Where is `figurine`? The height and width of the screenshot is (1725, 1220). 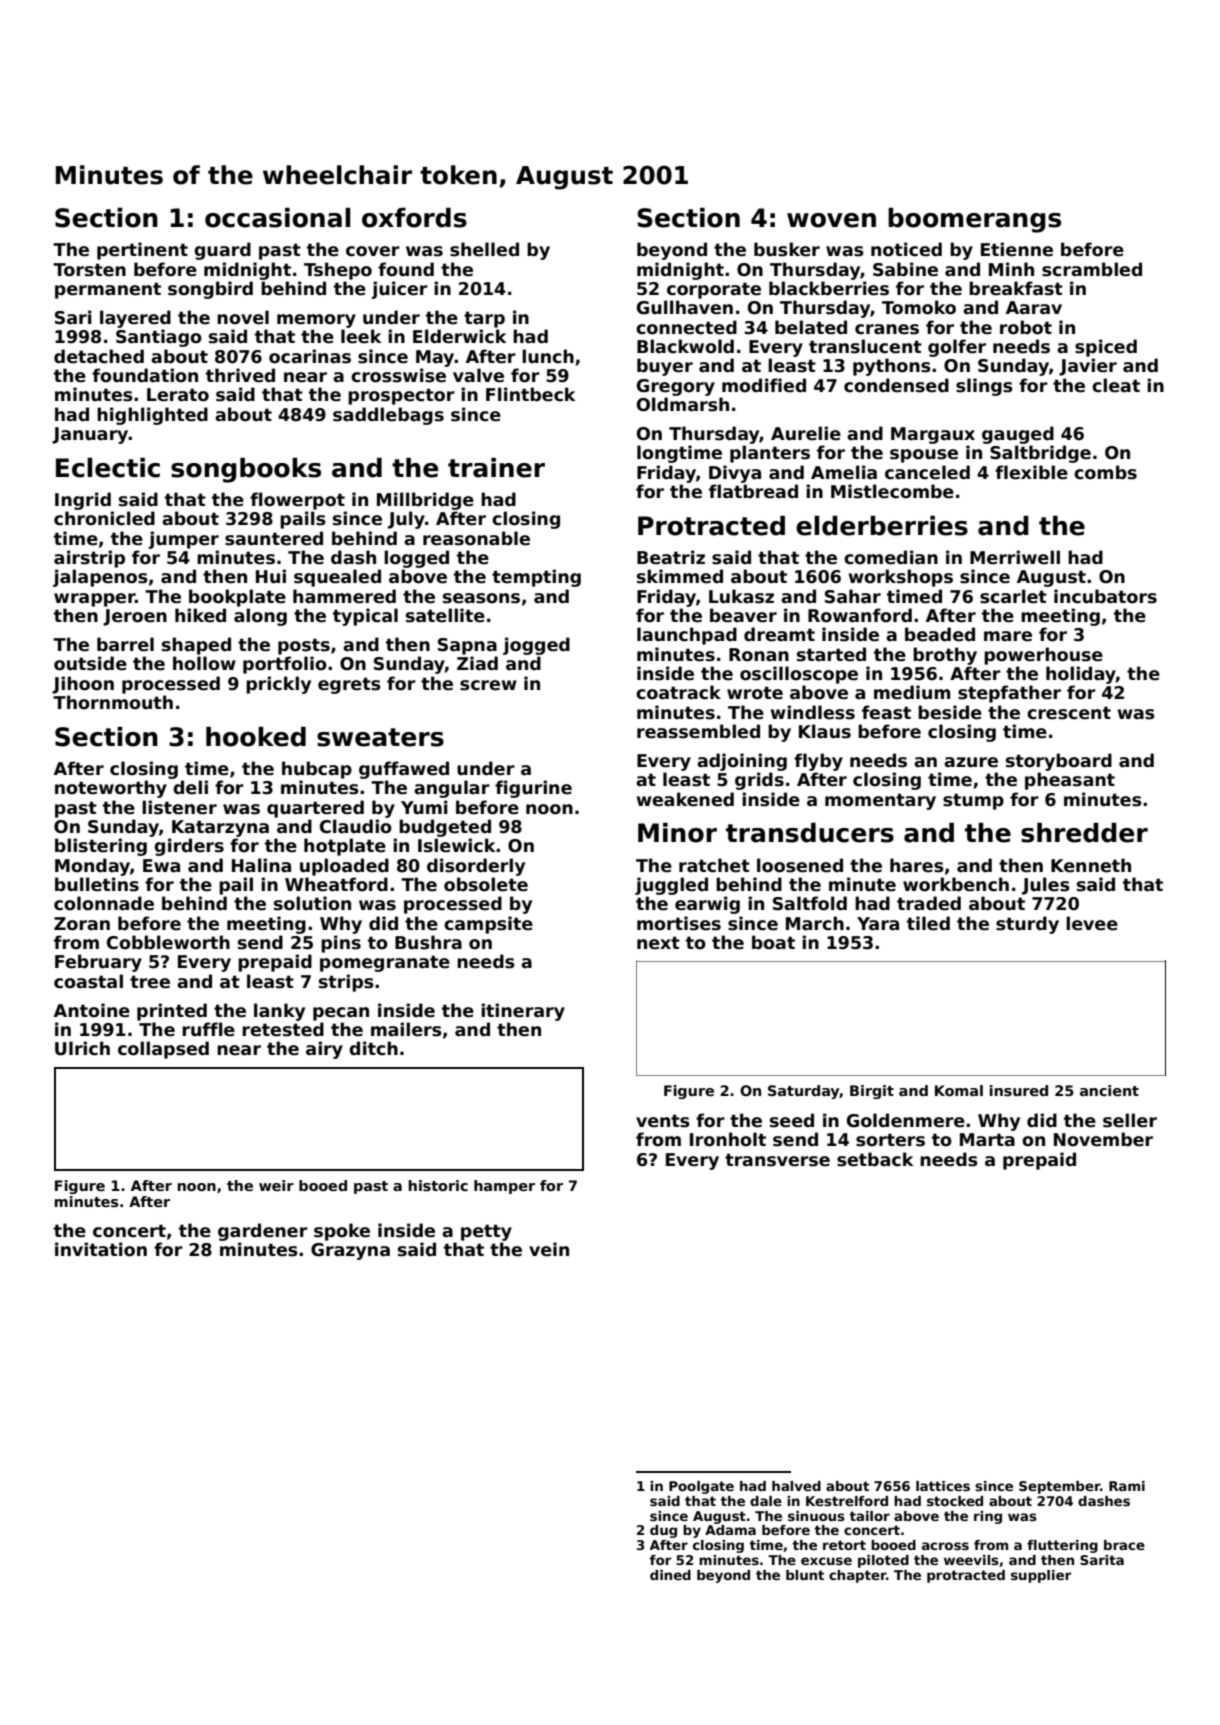
figurine is located at coordinates (533, 789).
